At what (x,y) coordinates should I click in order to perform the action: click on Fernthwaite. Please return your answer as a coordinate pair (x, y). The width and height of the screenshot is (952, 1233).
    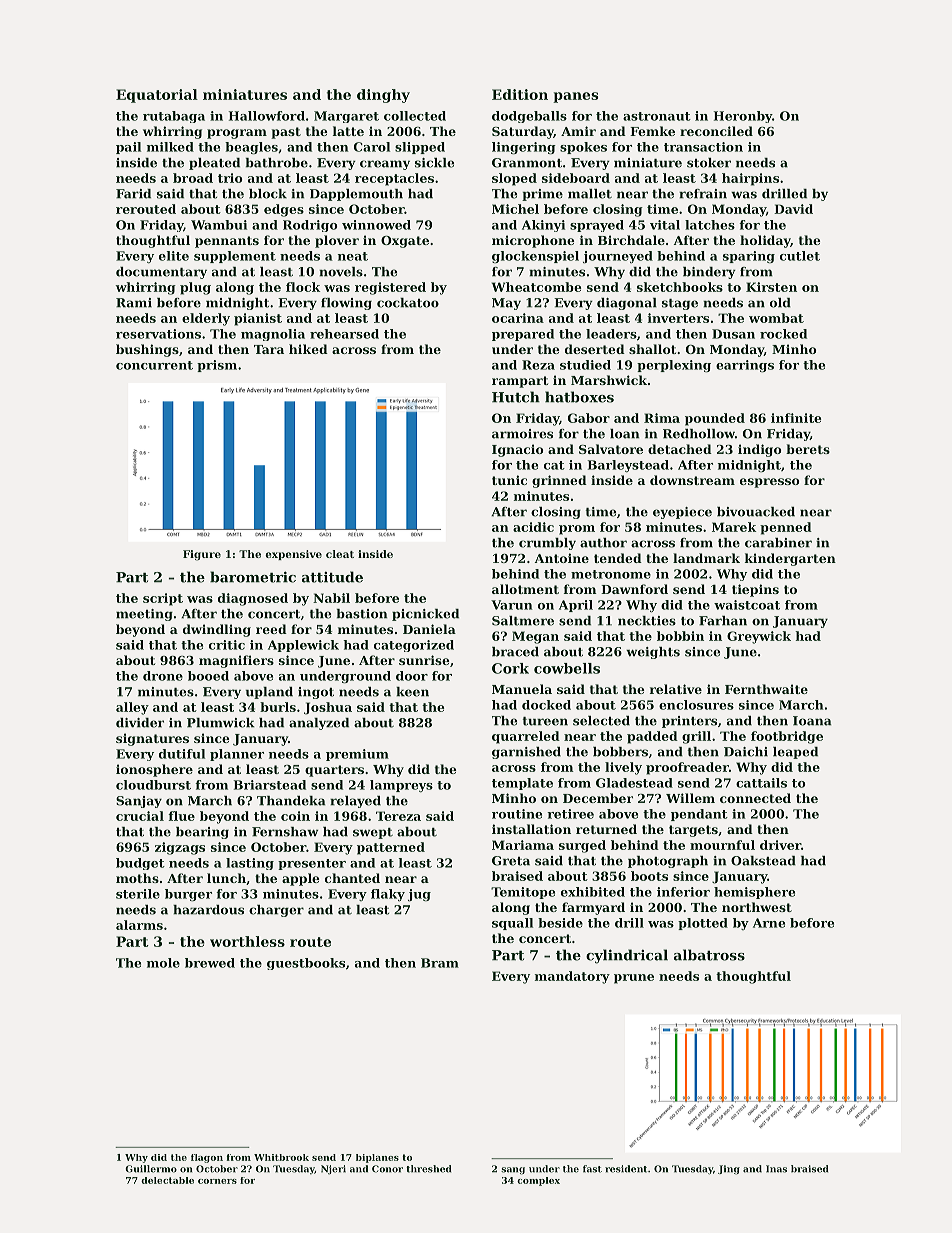
    Looking at the image, I should click on (766, 689).
